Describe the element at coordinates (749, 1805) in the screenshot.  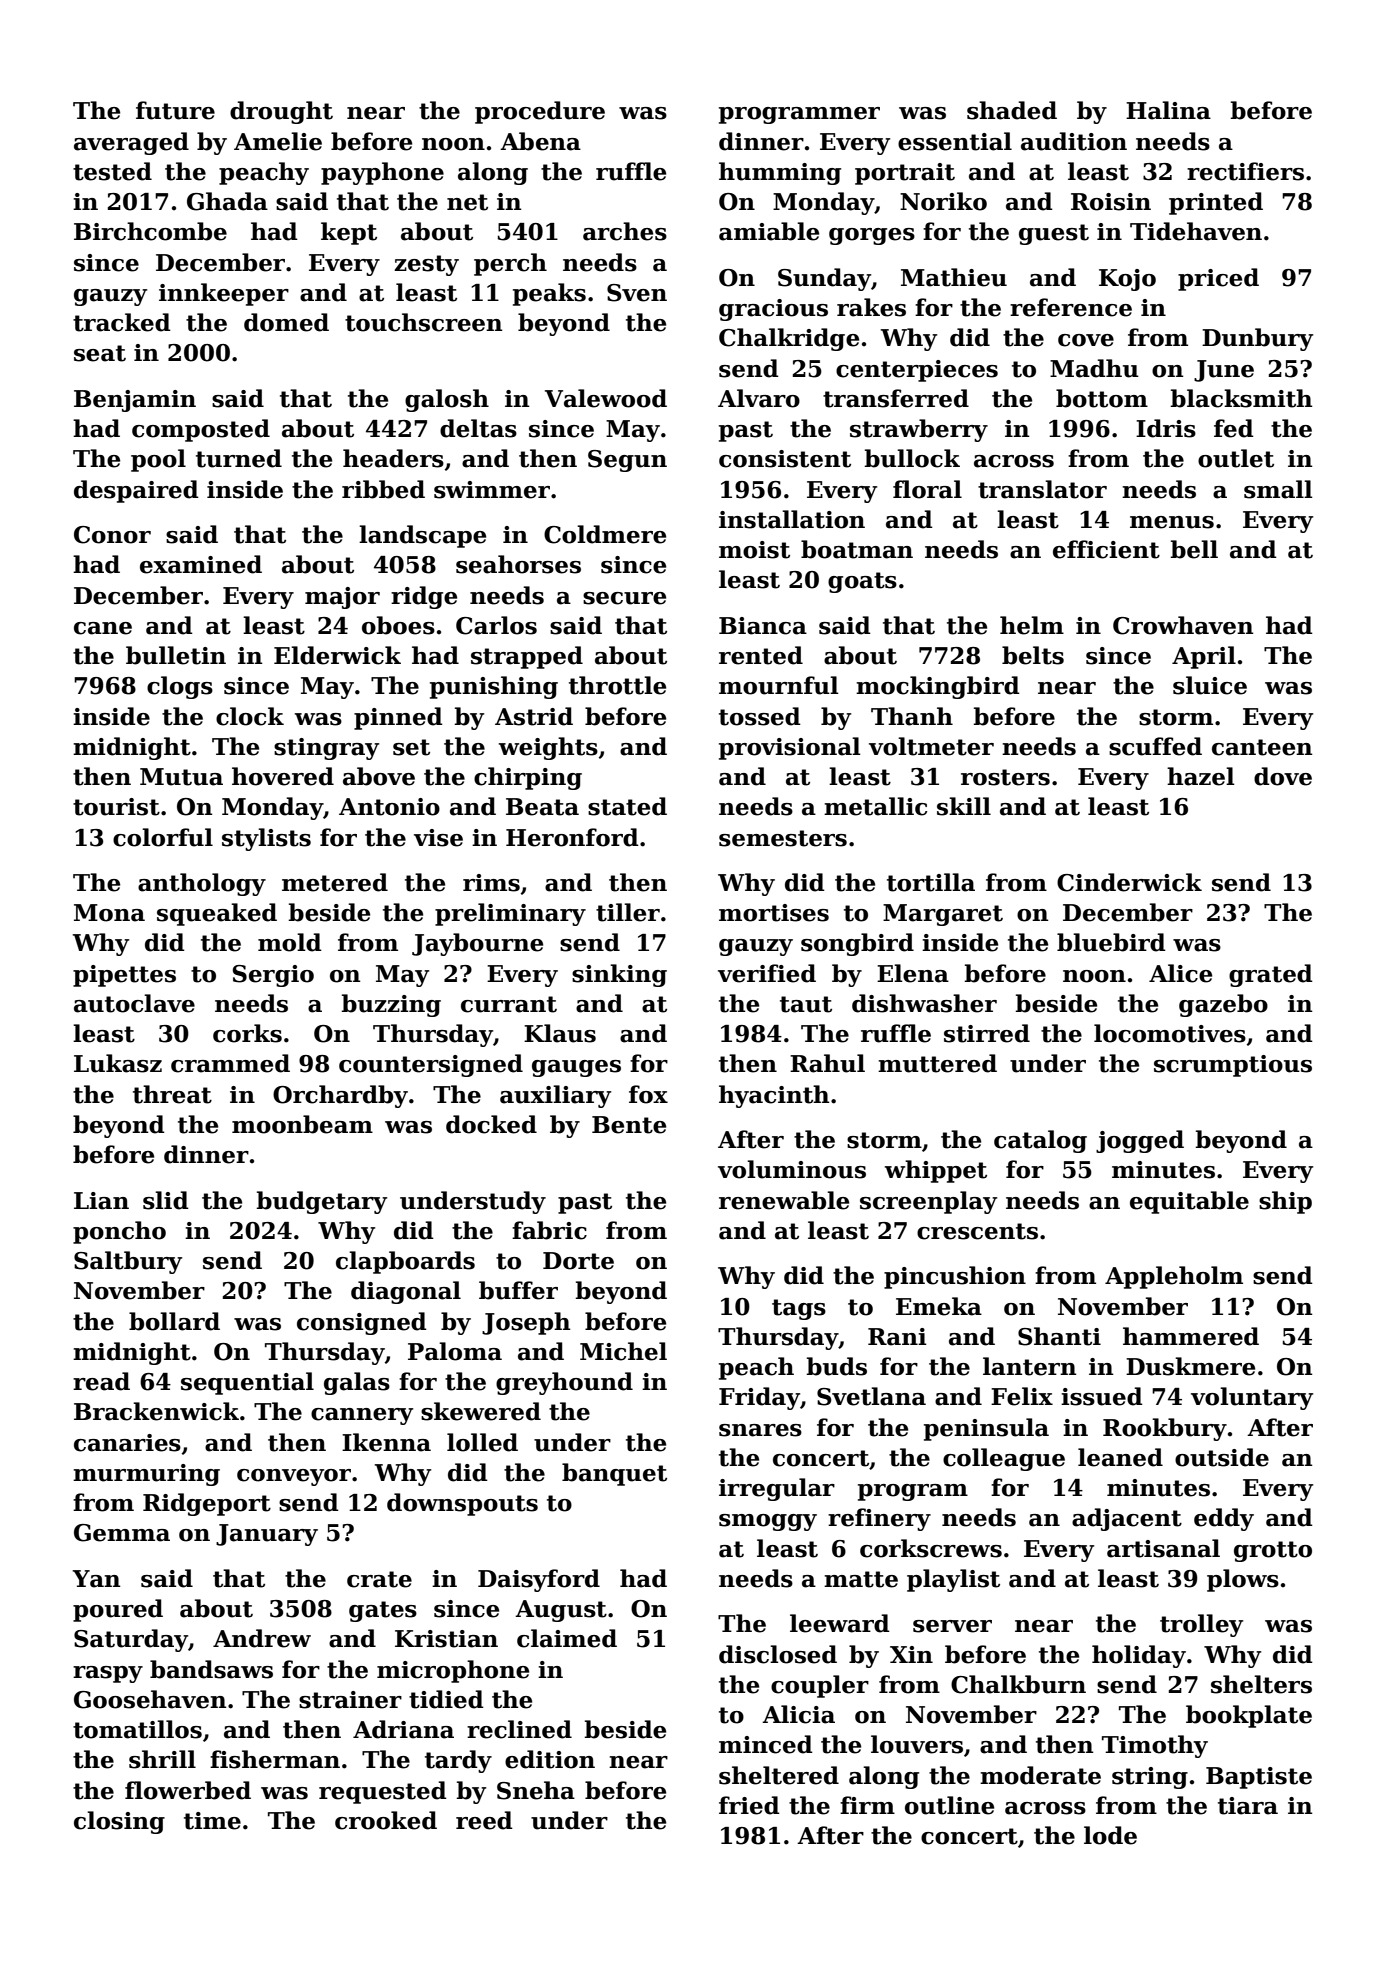
I see `fried` at that location.
